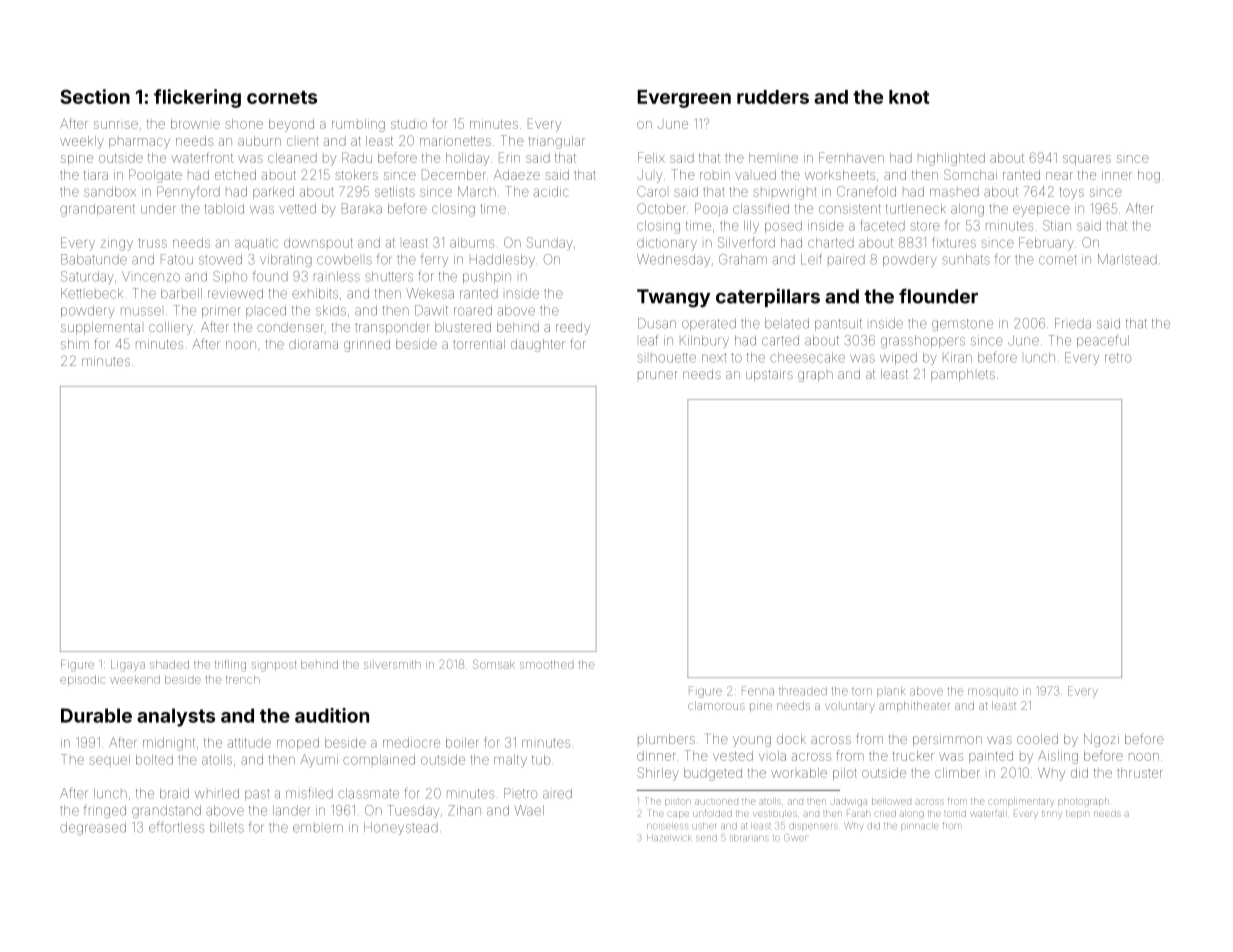 This page has height=952, width=1233. What do you see at coordinates (318, 828) in the page?
I see `emblem` at bounding box center [318, 828].
